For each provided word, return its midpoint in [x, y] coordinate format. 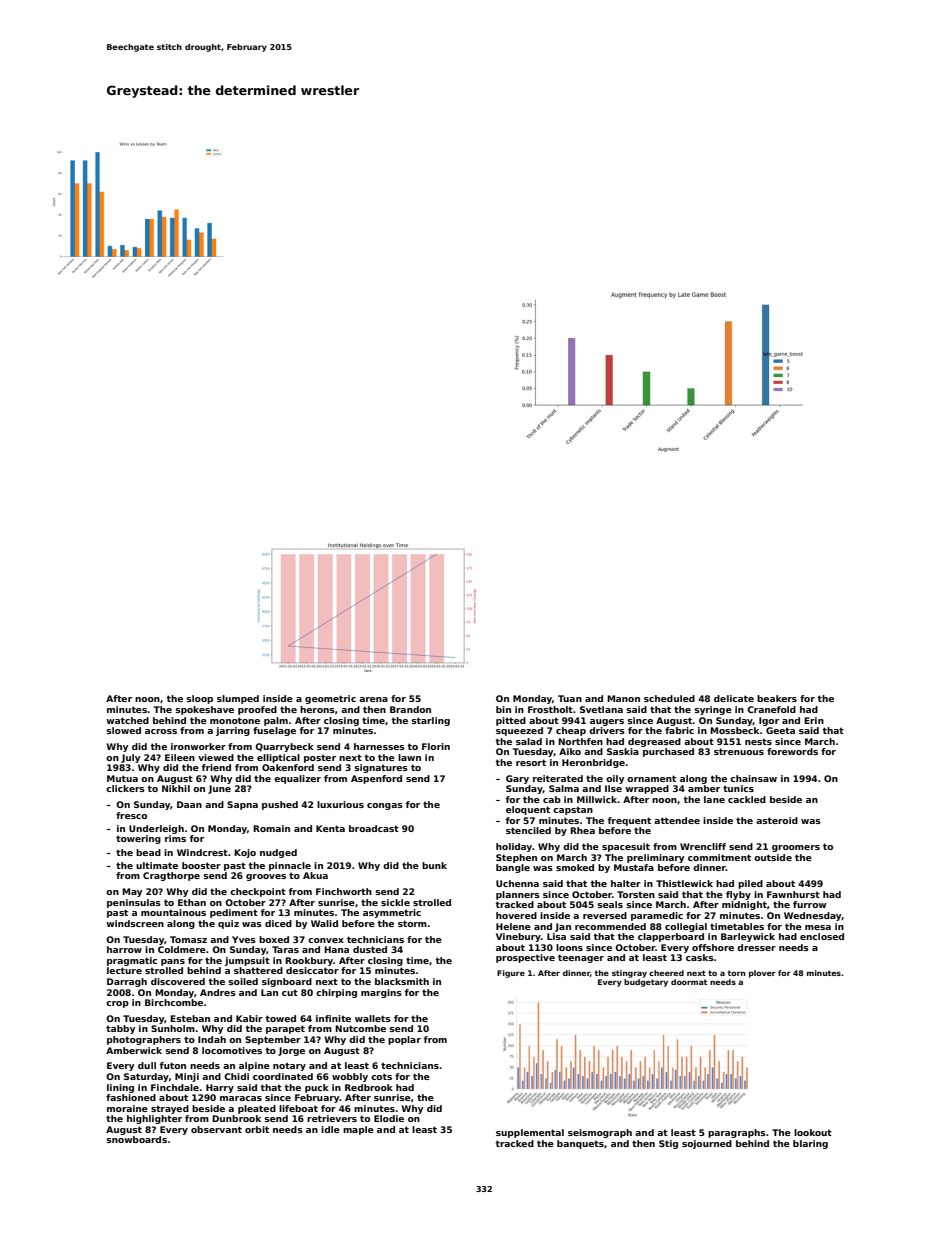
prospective [525, 958]
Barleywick [748, 937]
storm [412, 923]
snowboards [136, 1139]
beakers [777, 698]
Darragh [127, 982]
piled [750, 884]
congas [385, 806]
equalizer [297, 779]
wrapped [647, 789]
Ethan [192, 902]
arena [373, 699]
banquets [580, 1144]
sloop [199, 699]
